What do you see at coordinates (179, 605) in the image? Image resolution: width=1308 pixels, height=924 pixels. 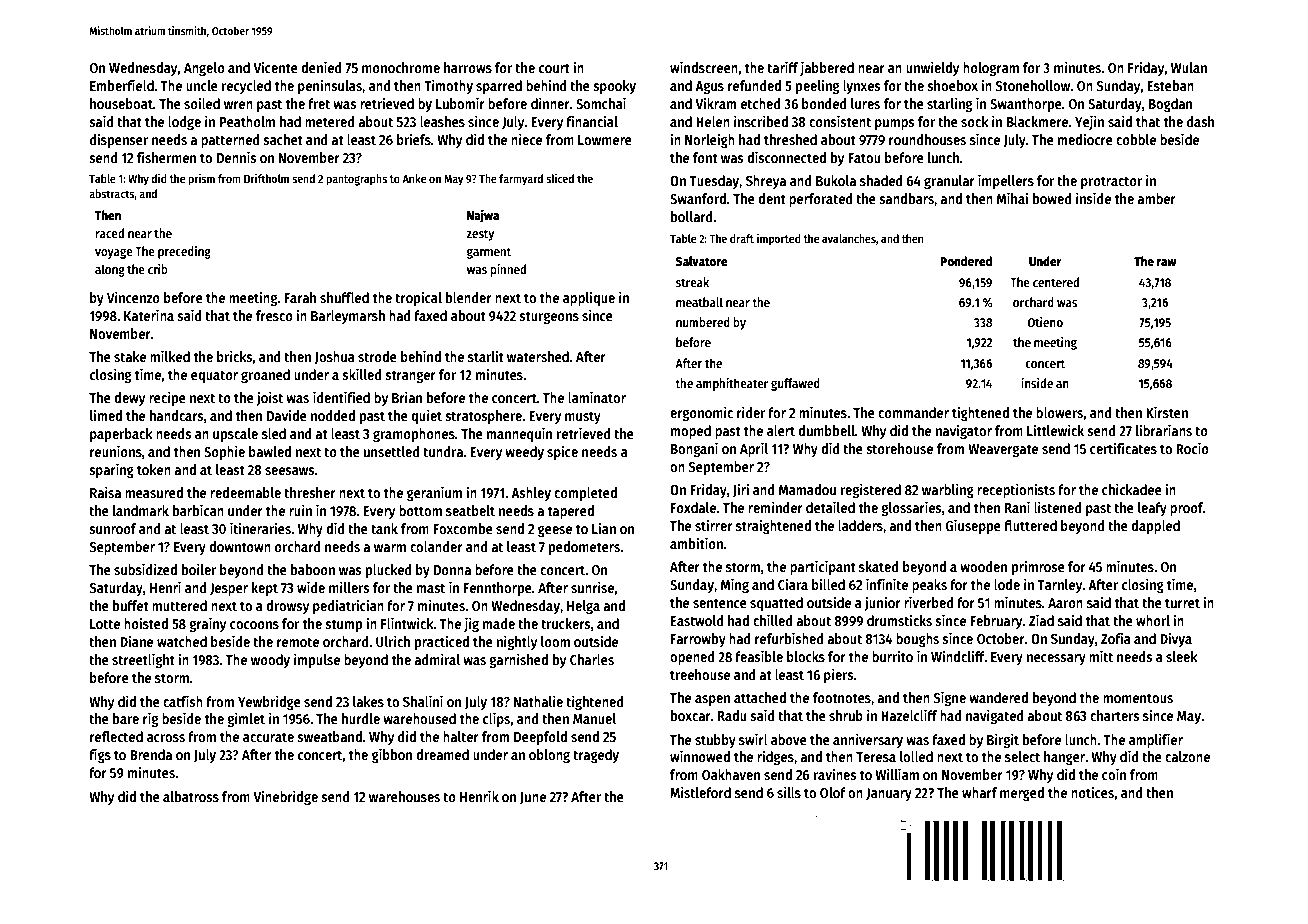 I see `muttered` at bounding box center [179, 605].
